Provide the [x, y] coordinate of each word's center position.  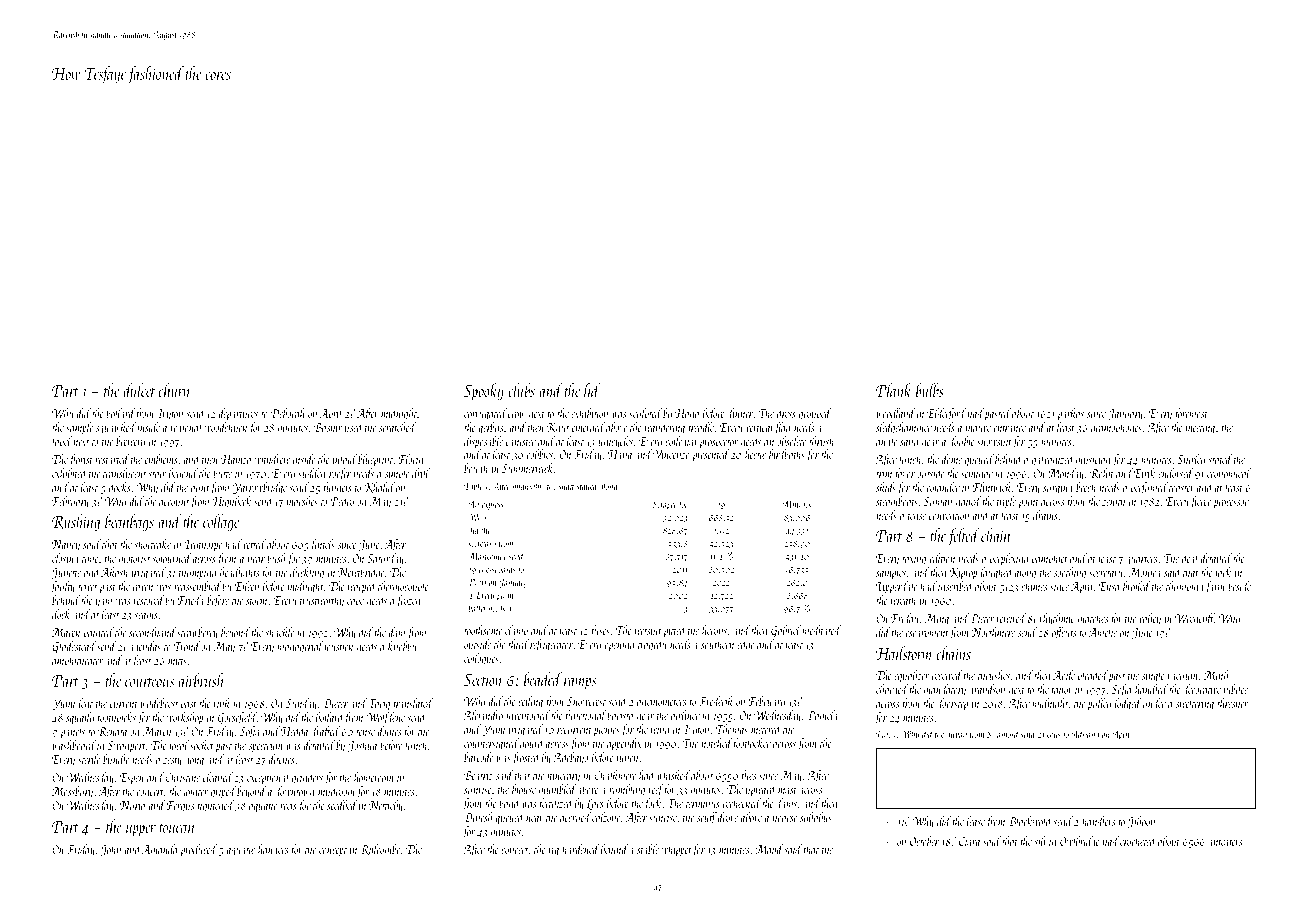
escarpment [927, 635]
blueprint [375, 460]
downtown [294, 791]
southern [717, 644]
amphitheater [77, 661]
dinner [740, 413]
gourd [532, 744]
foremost [1190, 414]
